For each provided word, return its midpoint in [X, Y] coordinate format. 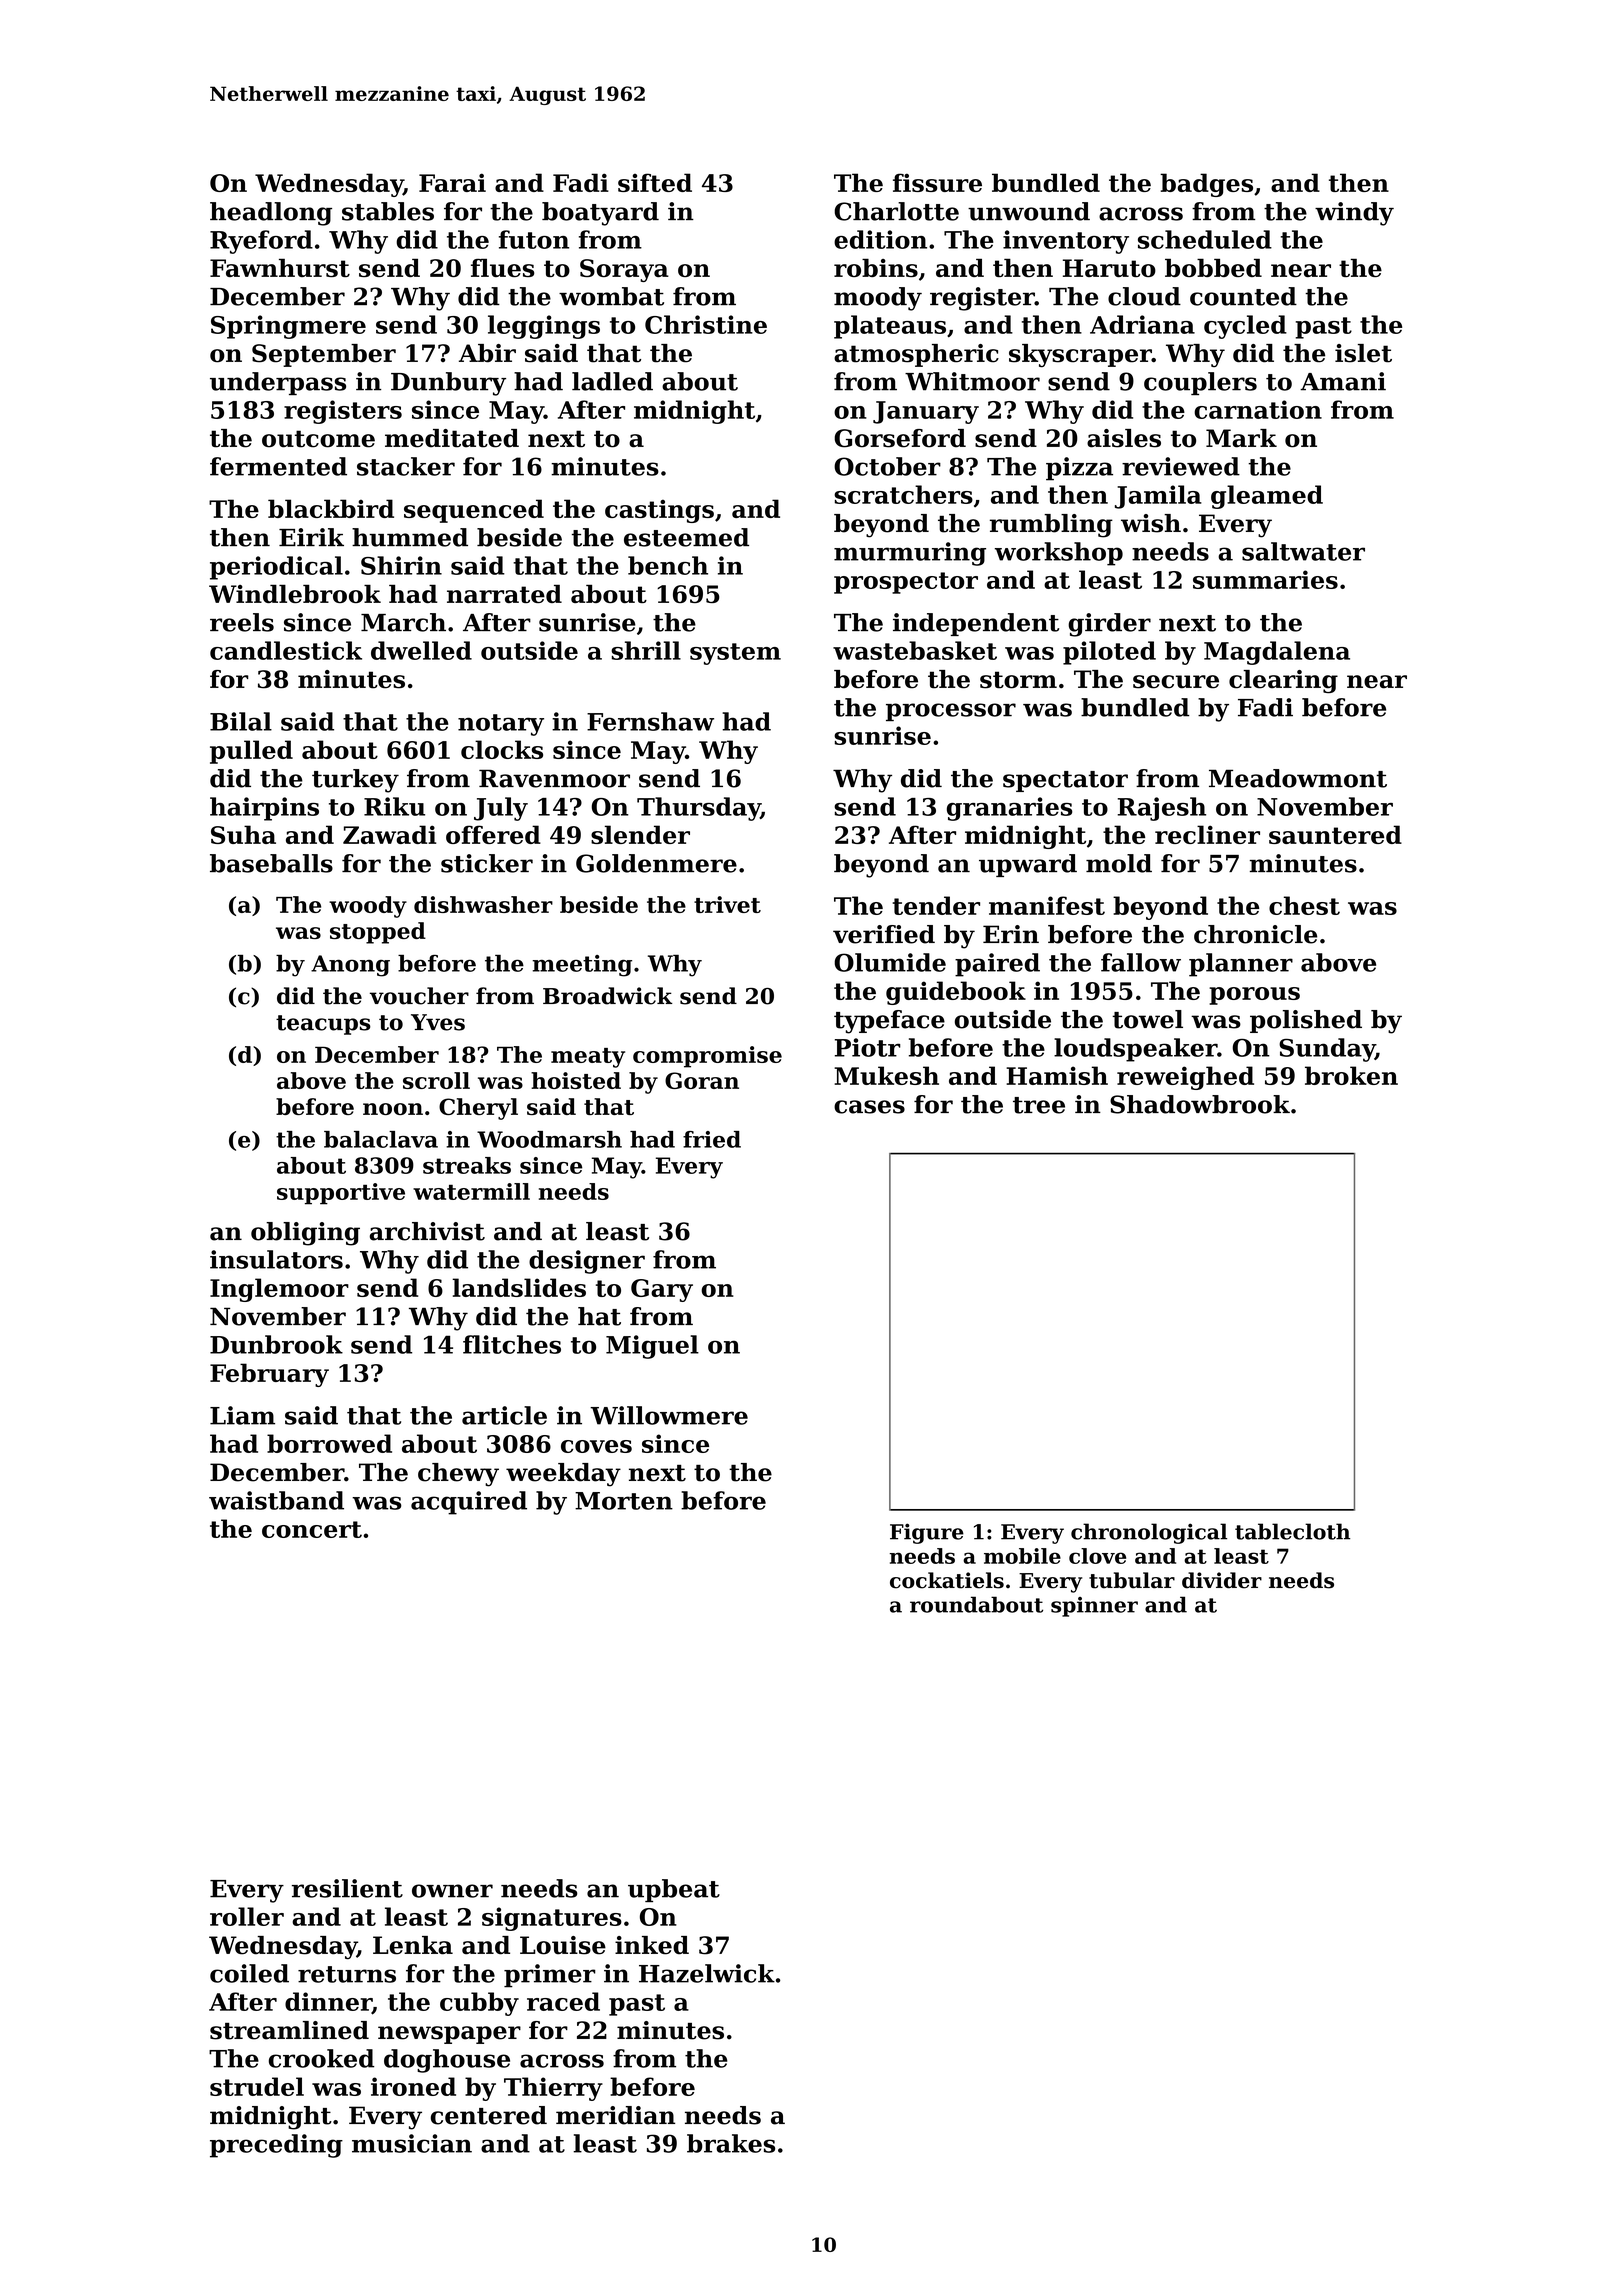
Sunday [1327, 1050]
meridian [615, 2115]
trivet [727, 904]
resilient [347, 1888]
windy [1354, 214]
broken [1351, 1075]
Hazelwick [707, 1973]
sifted [655, 182]
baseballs [271, 863]
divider [1222, 1580]
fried [712, 1139]
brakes [731, 2143]
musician [412, 2143]
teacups [323, 1025]
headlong [271, 214]
